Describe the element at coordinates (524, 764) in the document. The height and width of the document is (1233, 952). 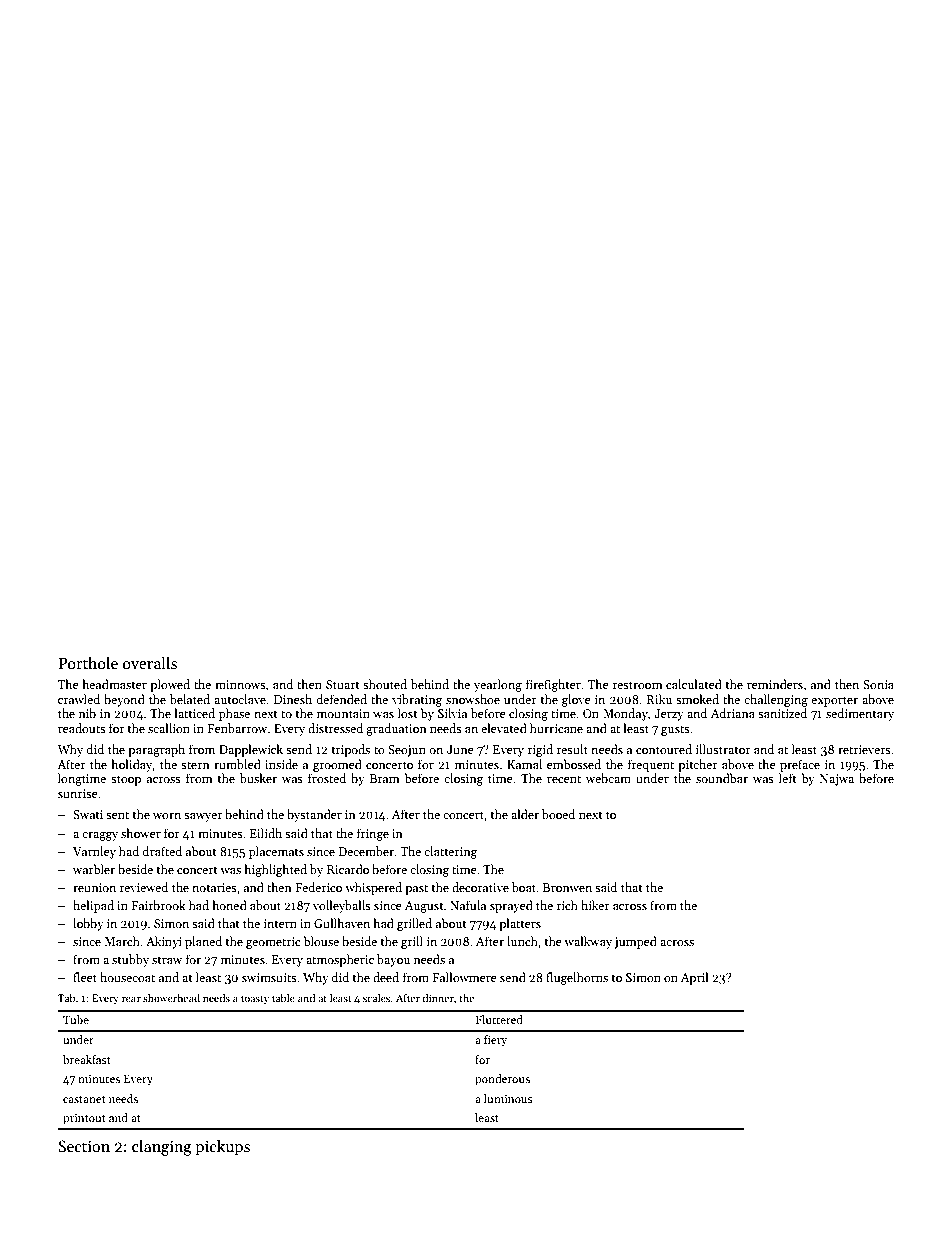
I see `Kamal` at that location.
